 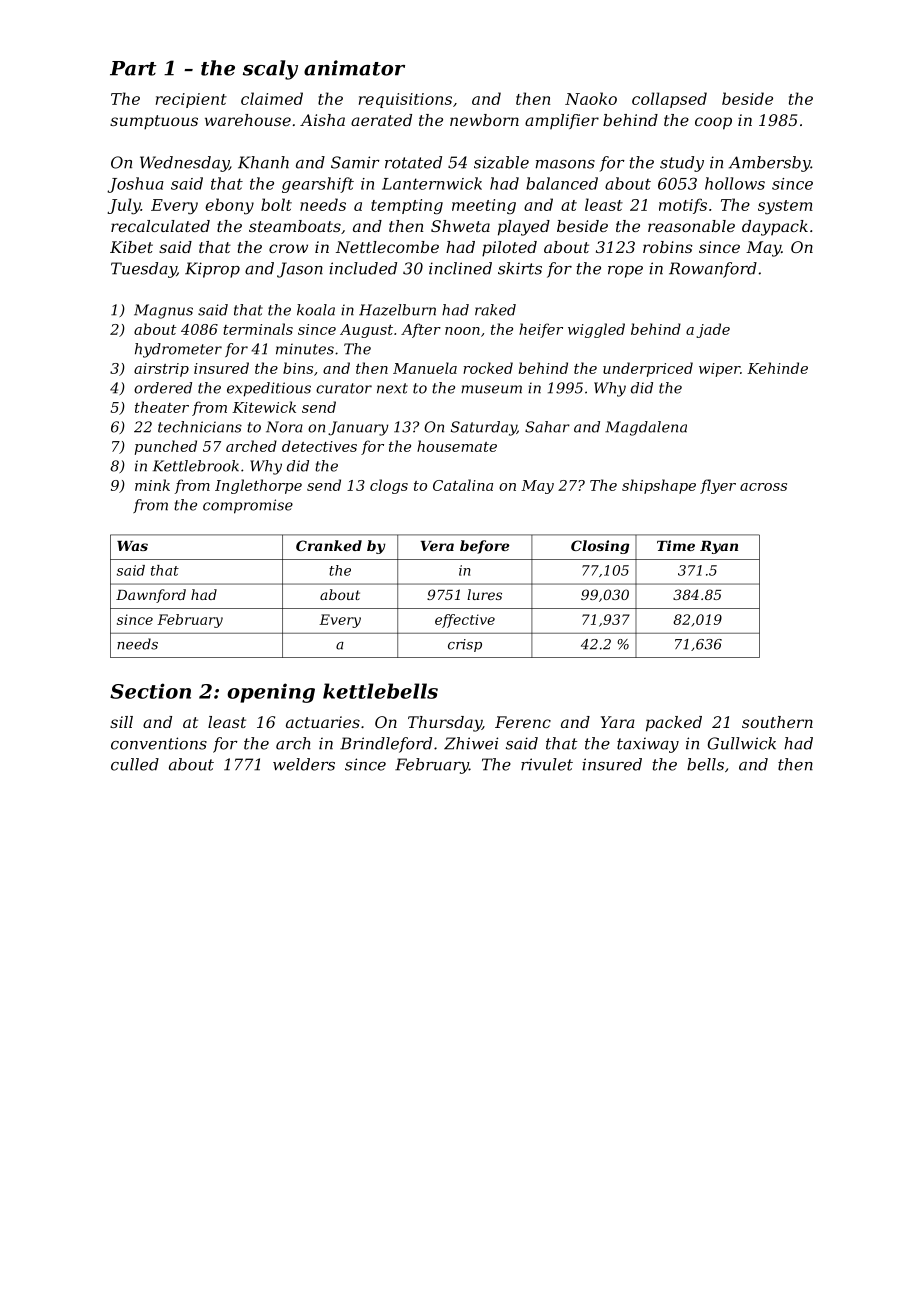 I want to click on raked, so click(x=495, y=310).
